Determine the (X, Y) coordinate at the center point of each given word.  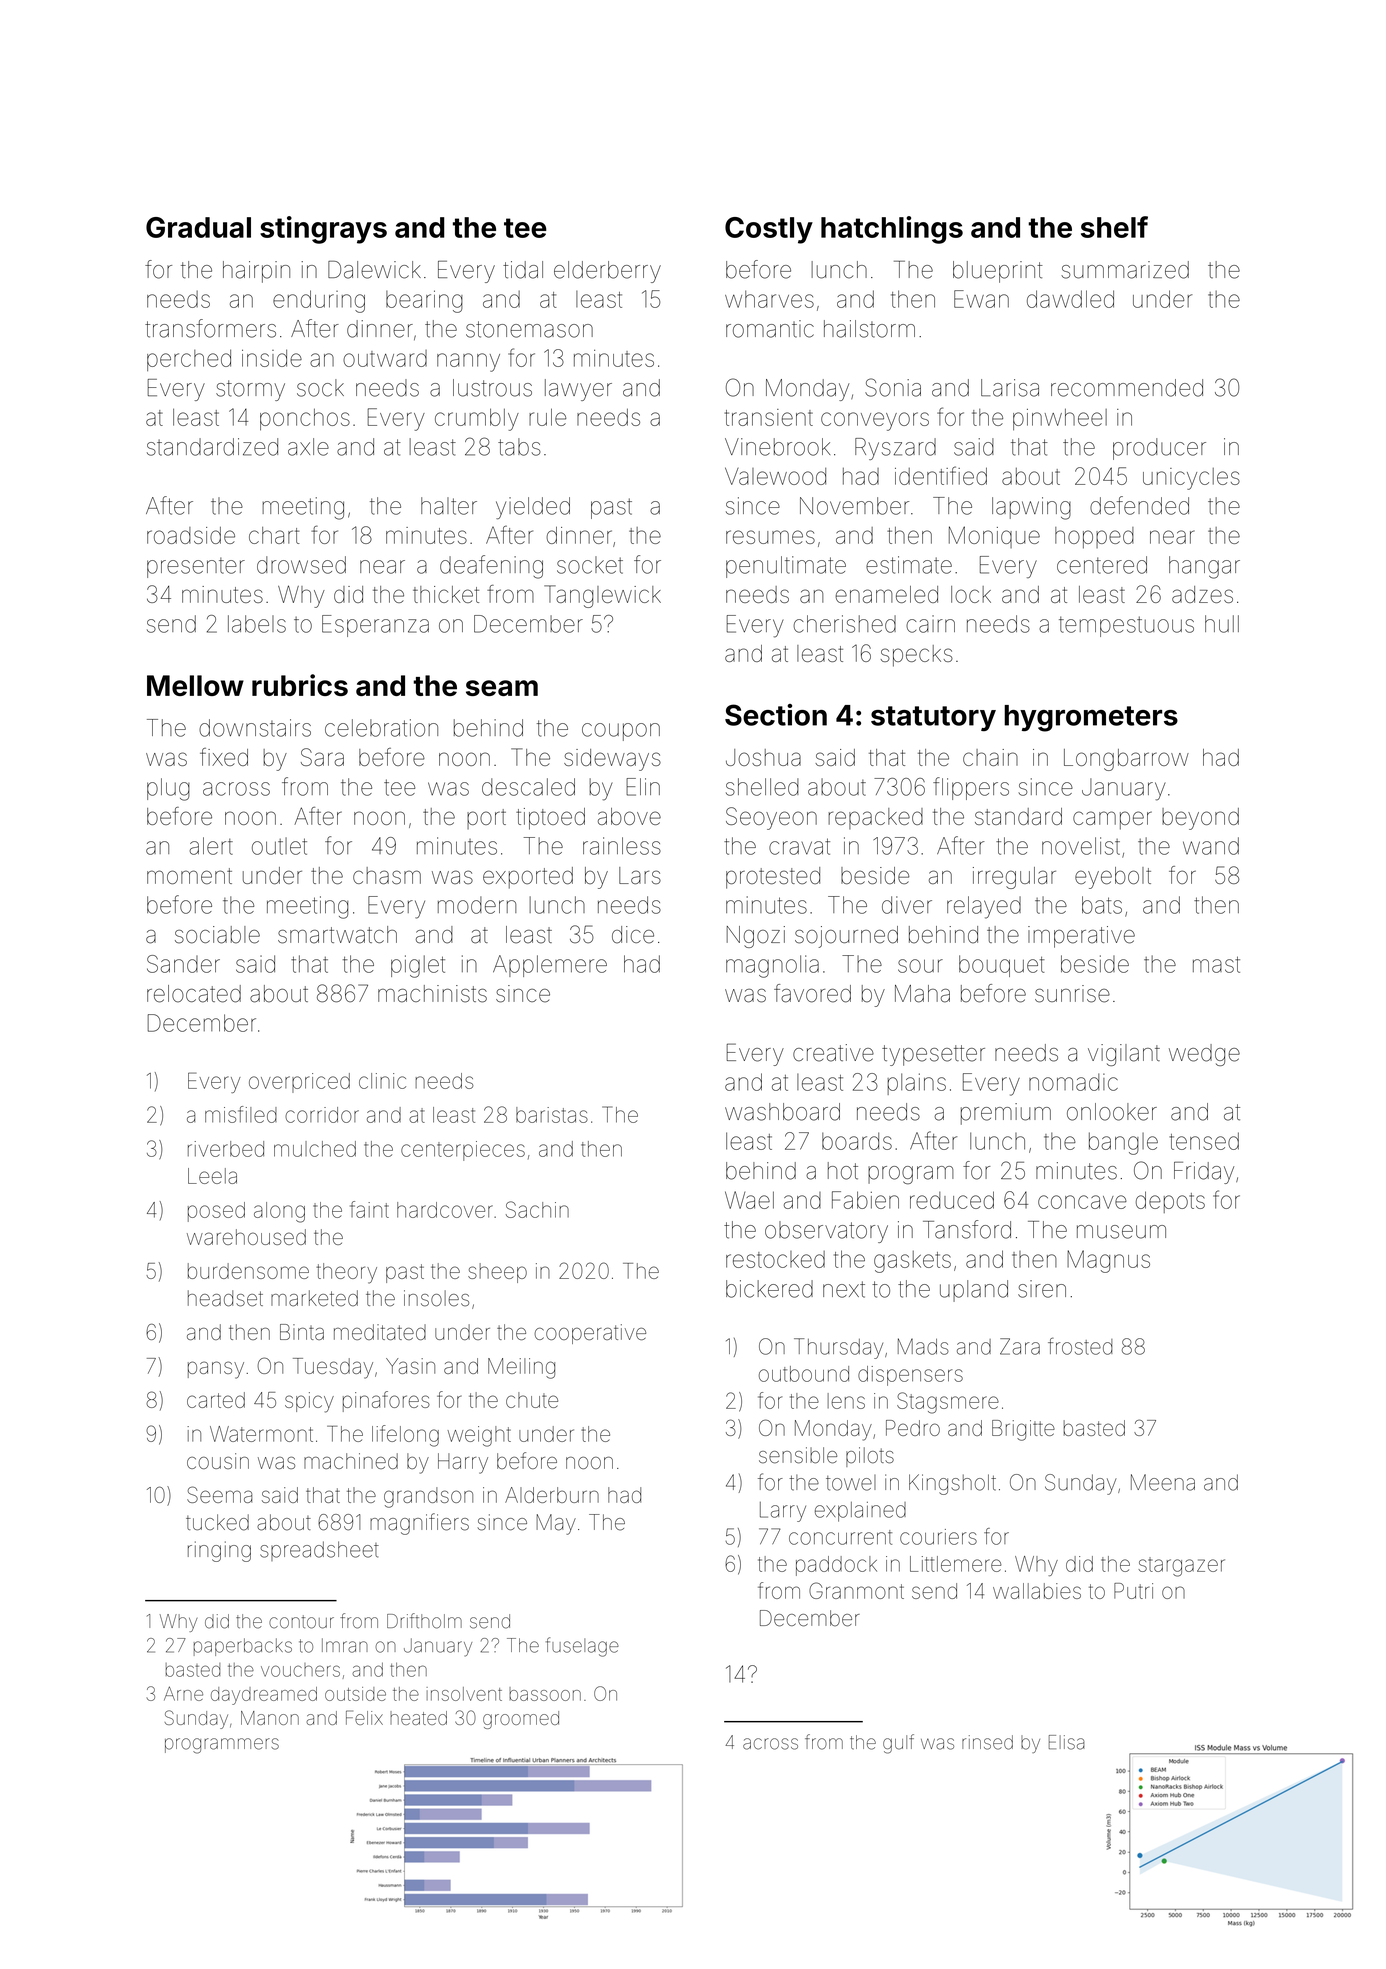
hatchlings (892, 230)
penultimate (786, 567)
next (844, 1289)
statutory (933, 718)
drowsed (301, 565)
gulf (898, 1744)
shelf (1114, 227)
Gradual (198, 227)
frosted (1080, 1346)
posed (216, 1212)
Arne (183, 1693)
